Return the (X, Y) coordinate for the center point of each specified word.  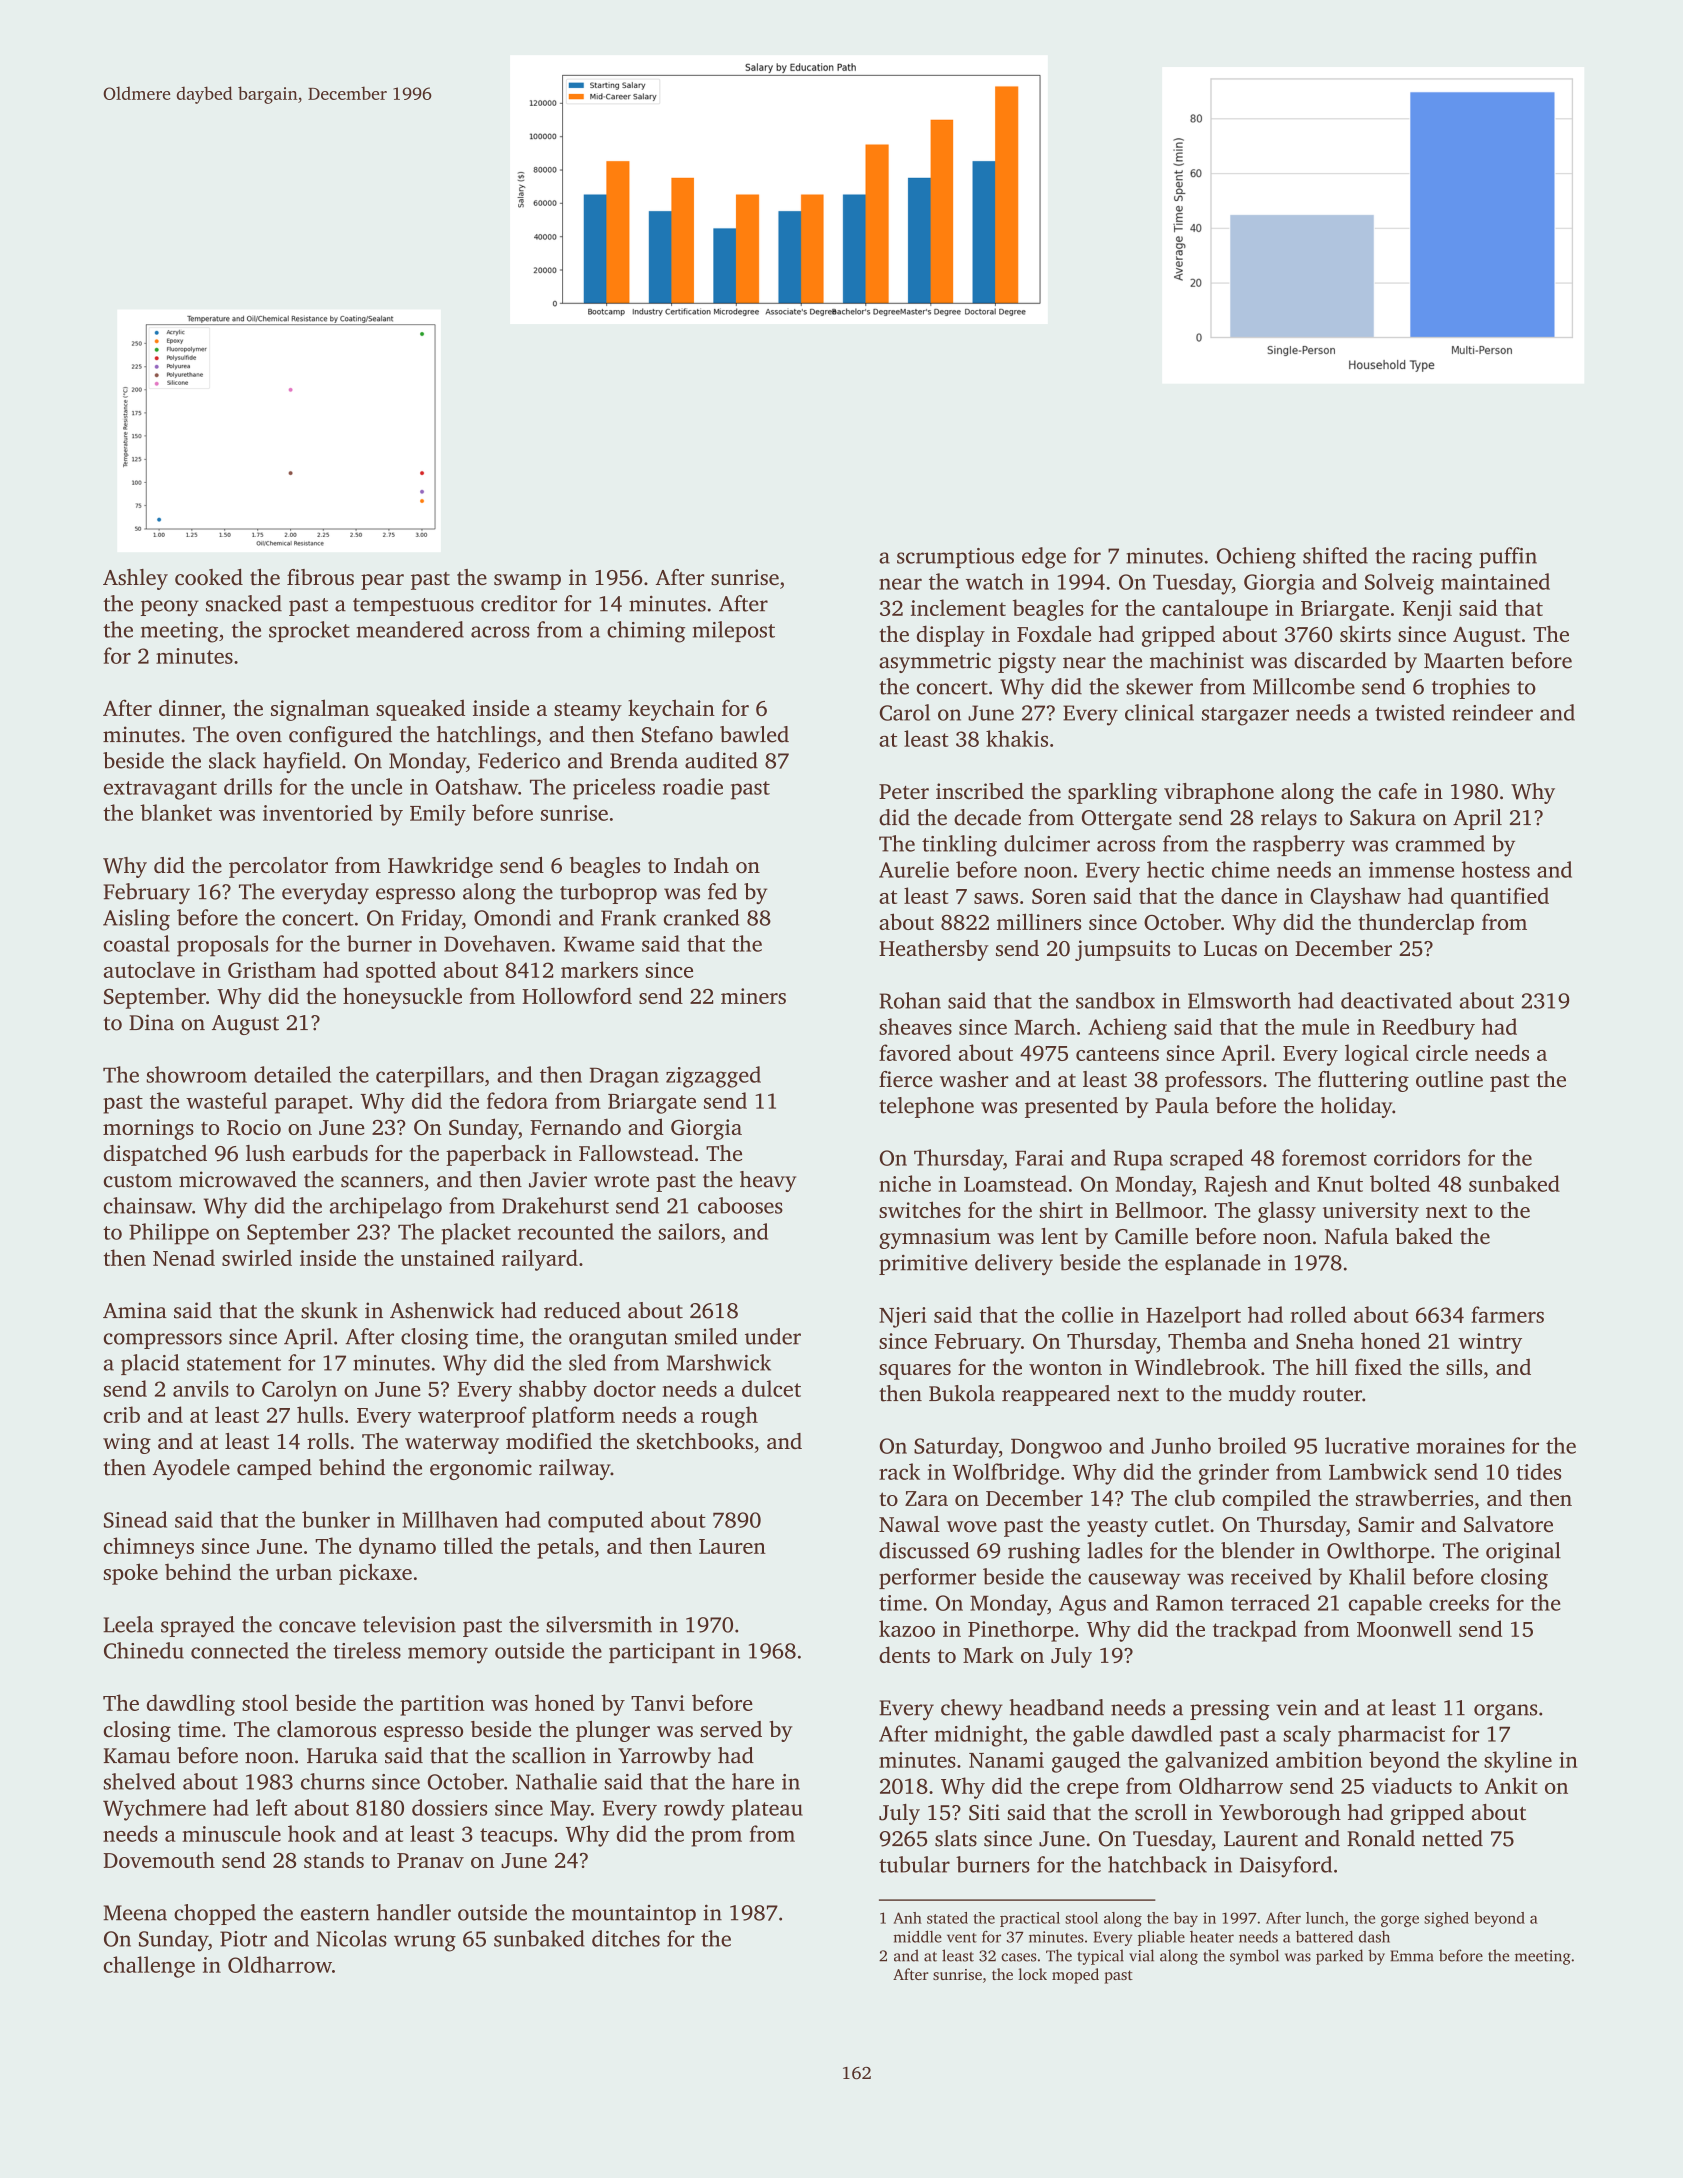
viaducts (1412, 1785)
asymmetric (935, 662)
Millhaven (450, 1519)
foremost (1324, 1157)
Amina (135, 1310)
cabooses (740, 1205)
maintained (1495, 581)
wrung (425, 1943)
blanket (176, 812)
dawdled (1172, 1733)
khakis (1017, 738)
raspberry (1299, 846)
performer (927, 1578)
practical (1030, 1919)
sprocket (309, 631)
